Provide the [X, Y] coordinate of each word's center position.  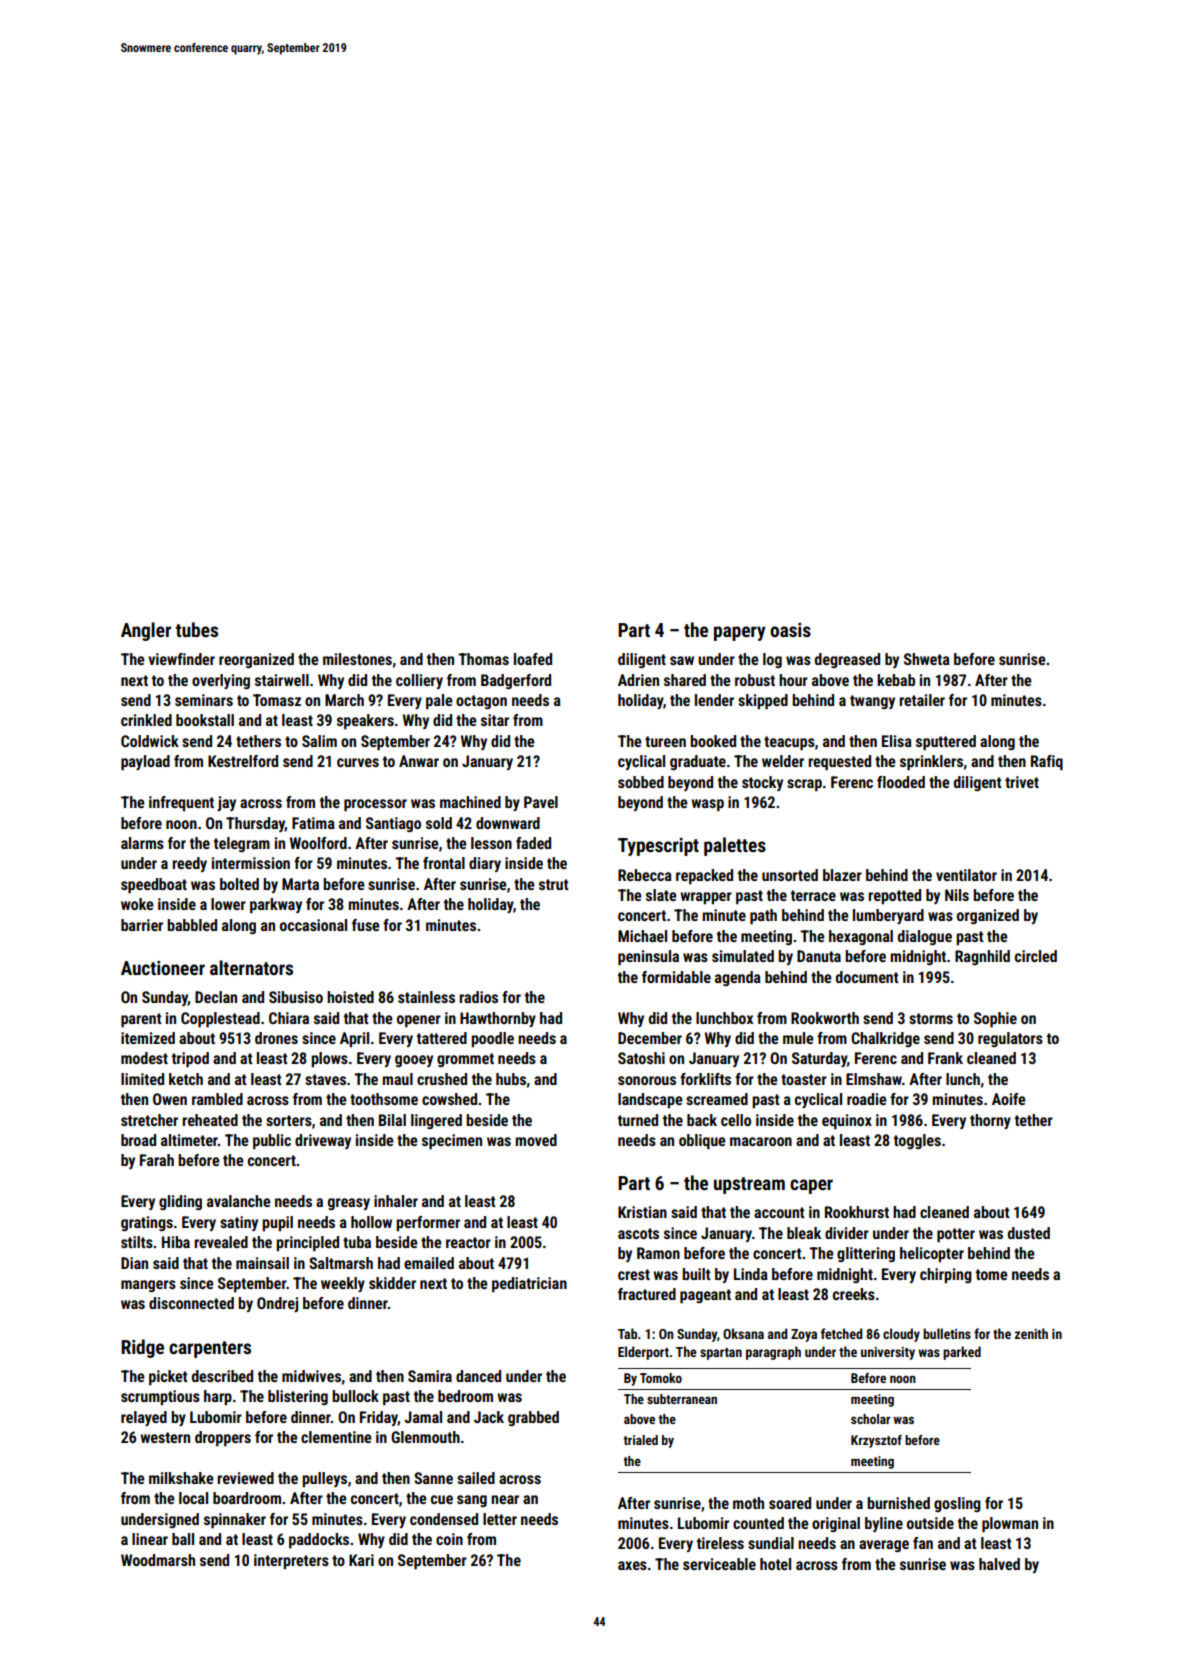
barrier [142, 925]
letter [500, 1519]
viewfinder [181, 659]
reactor [468, 1242]
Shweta [927, 659]
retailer [922, 700]
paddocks [319, 1541]
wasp [707, 805]
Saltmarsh [341, 1263]
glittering [866, 1254]
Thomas [483, 659]
